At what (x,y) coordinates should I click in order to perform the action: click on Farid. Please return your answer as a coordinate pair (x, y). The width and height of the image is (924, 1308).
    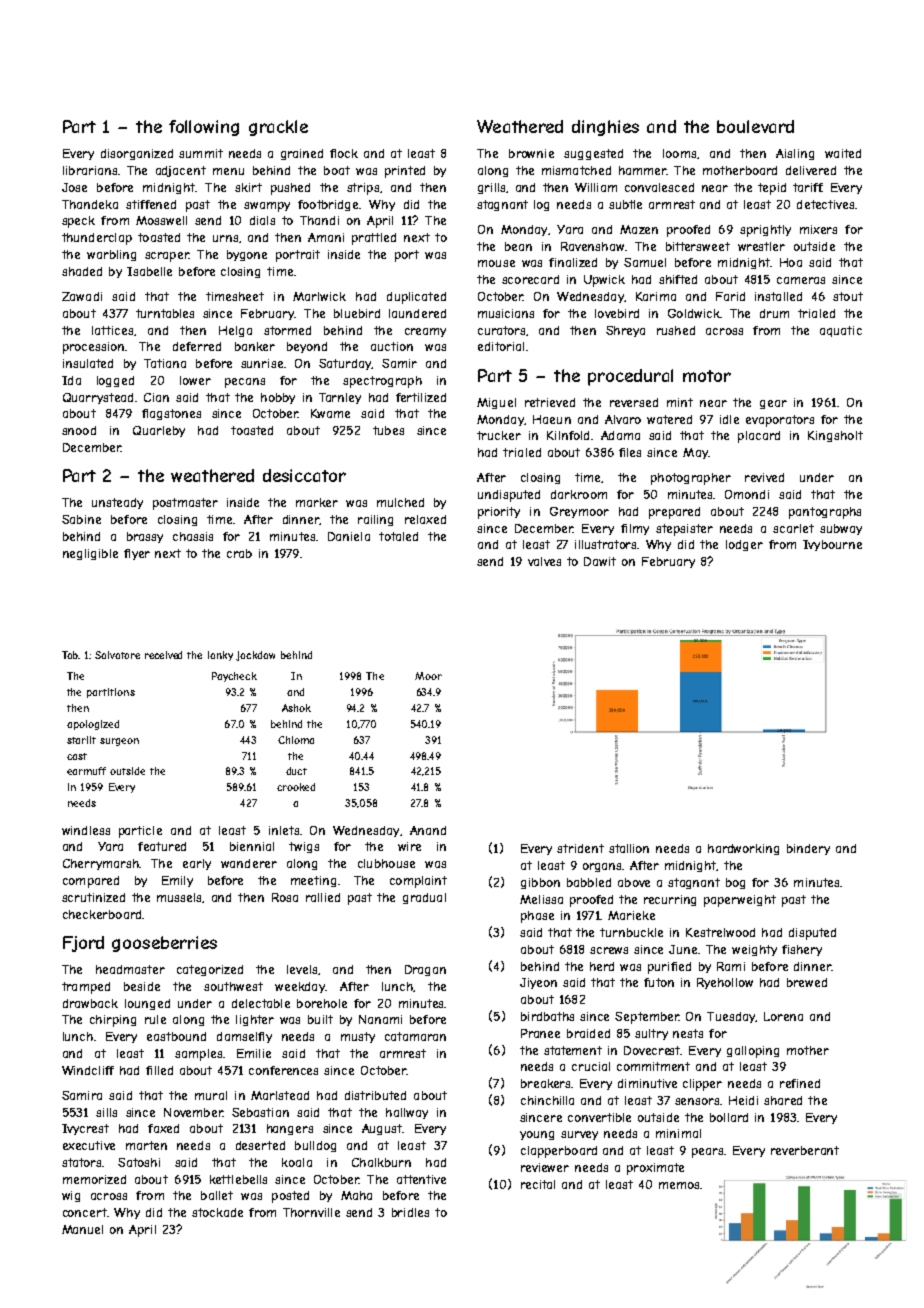
    Looking at the image, I should click on (730, 296).
